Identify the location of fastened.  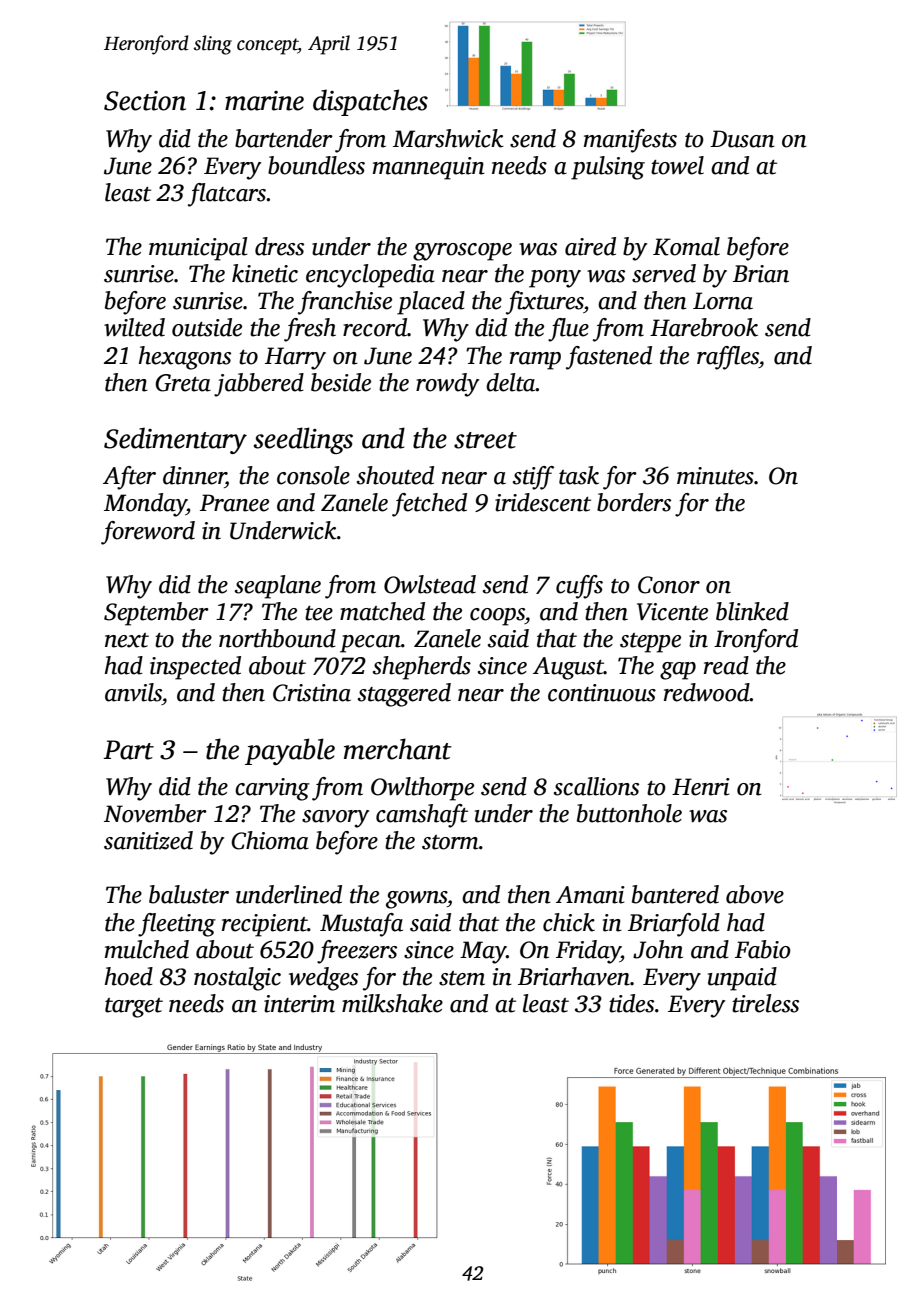
(609, 358).
